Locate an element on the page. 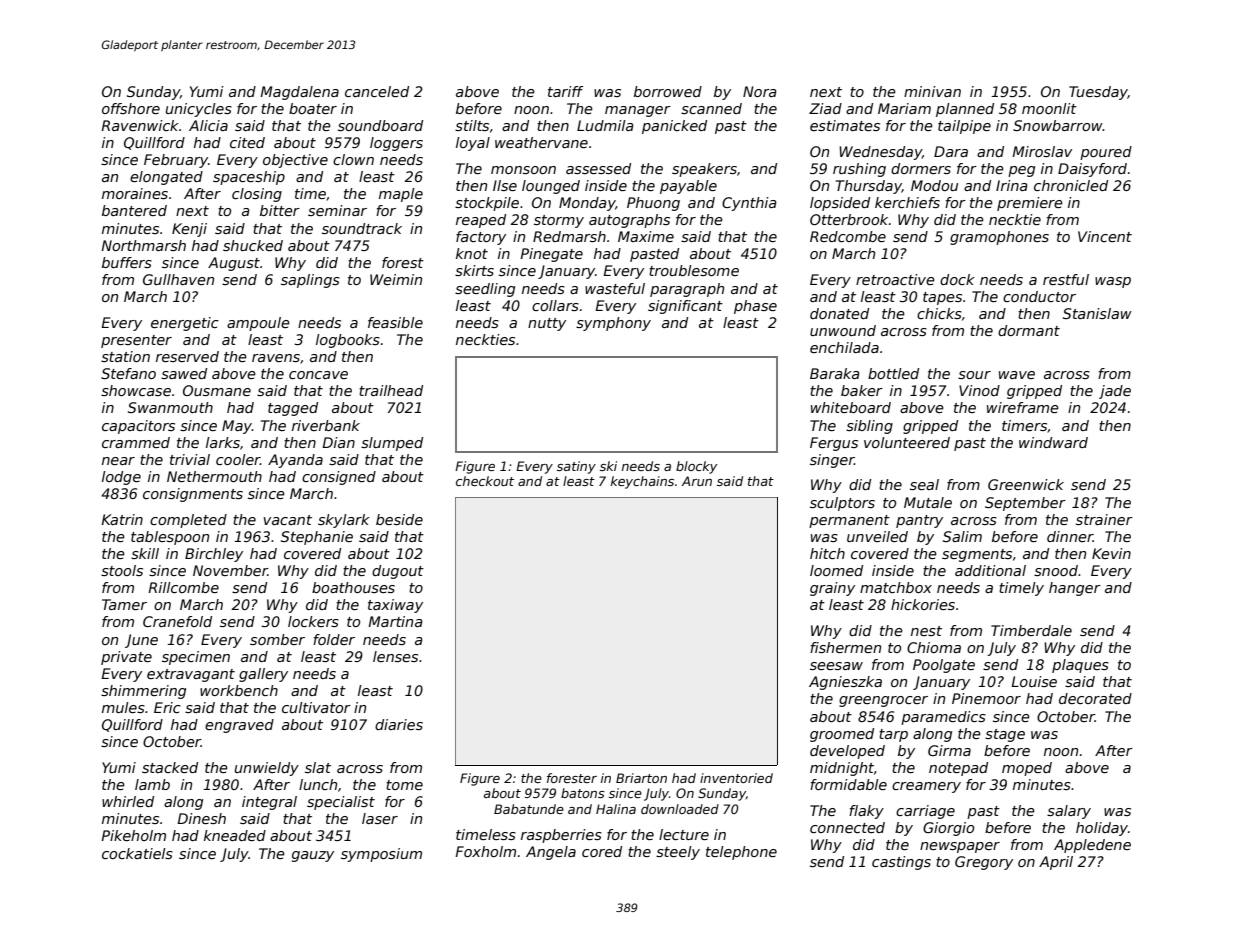 The image size is (1233, 952). loyal is located at coordinates (473, 144).
